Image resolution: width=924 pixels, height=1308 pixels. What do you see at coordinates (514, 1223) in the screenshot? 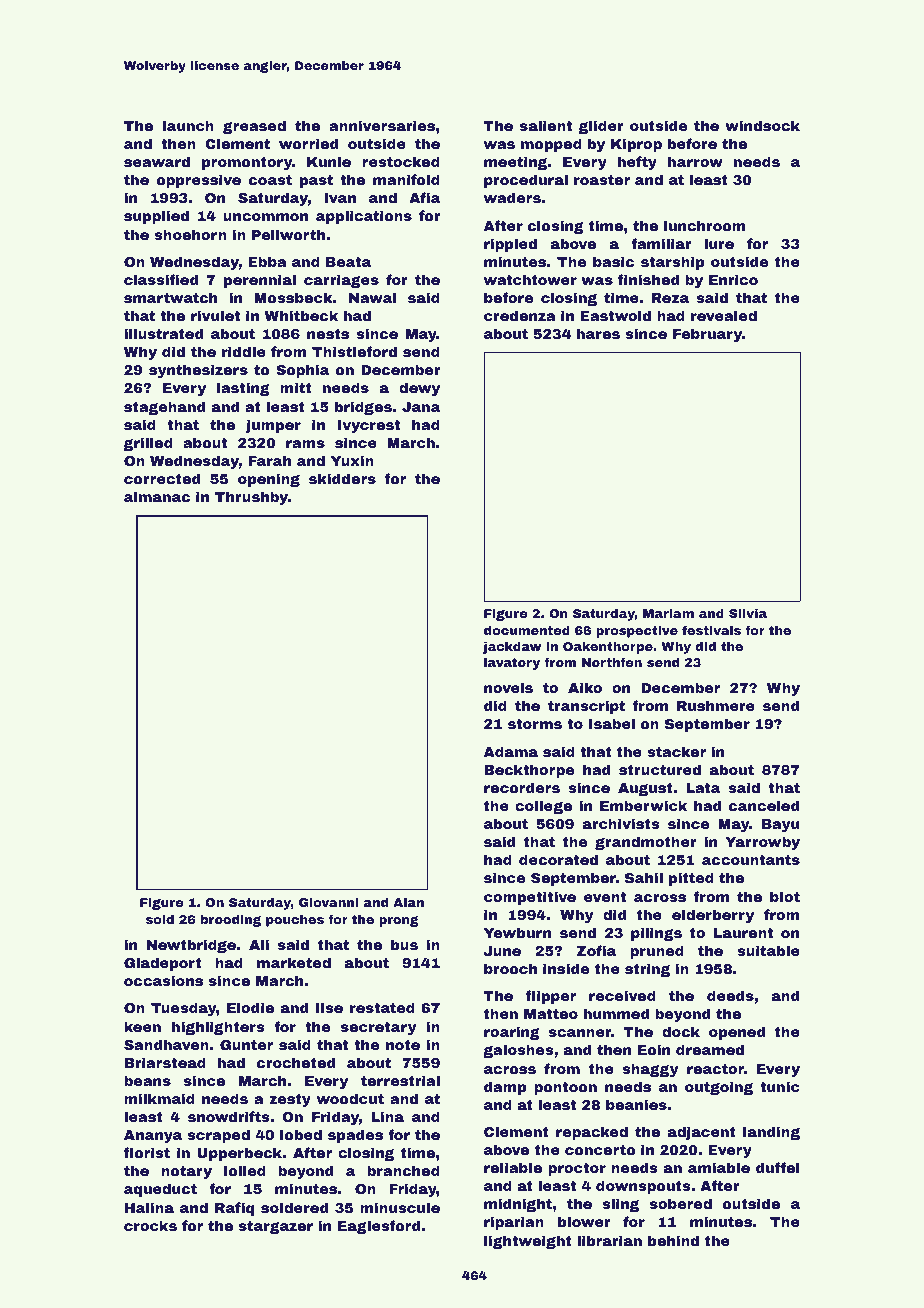
I see `riparian` at bounding box center [514, 1223].
